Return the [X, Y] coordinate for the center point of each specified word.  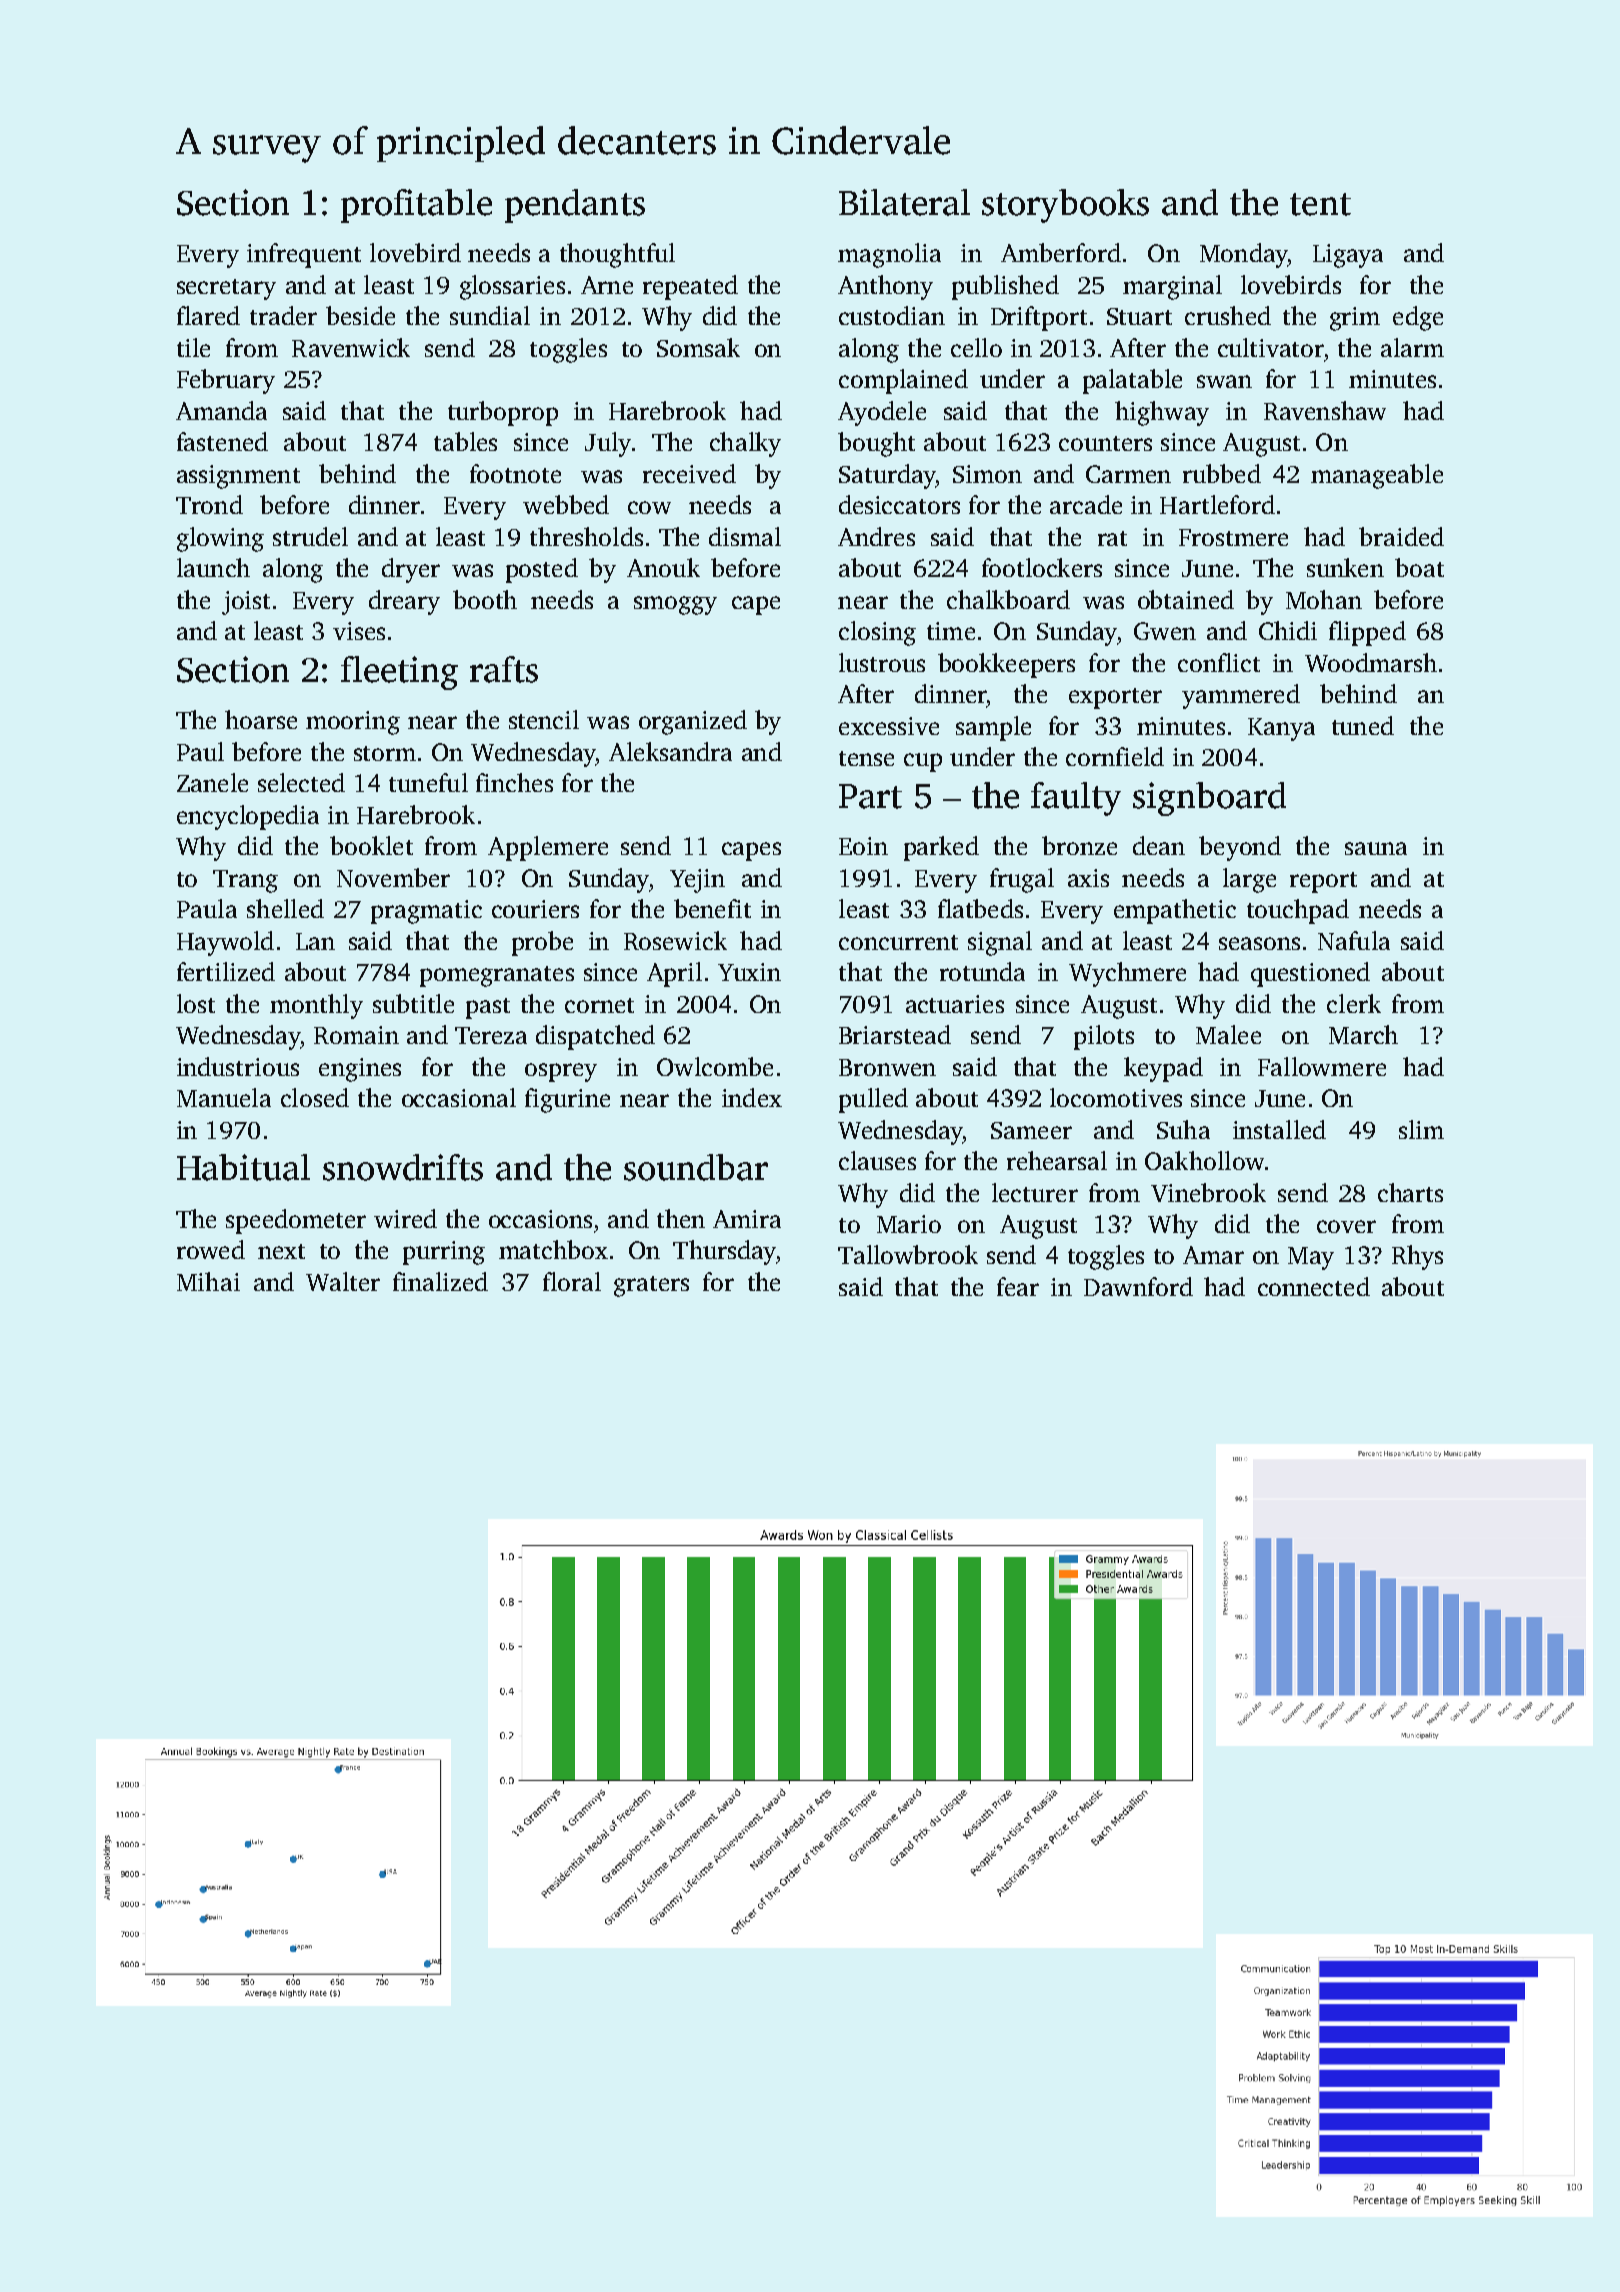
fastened [222, 441]
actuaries [955, 1004]
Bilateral [904, 202]
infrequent [304, 255]
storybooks [1065, 206]
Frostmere [1233, 537]
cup [923, 762]
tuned [1363, 725]
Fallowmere [1322, 1066]
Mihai [208, 1281]
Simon [987, 474]
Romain [356, 1035]
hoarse [261, 719]
